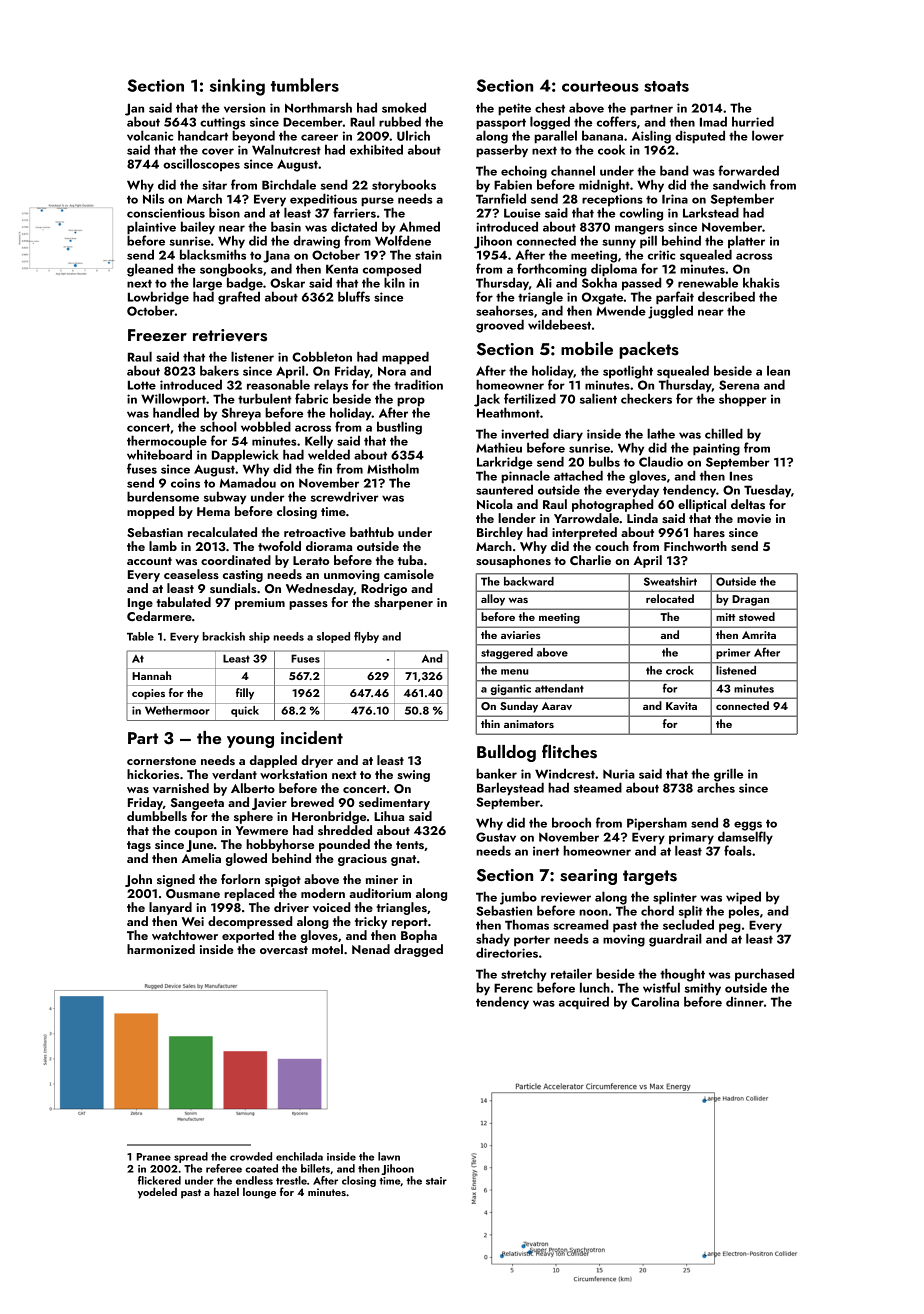  Describe the element at coordinates (524, 172) in the screenshot. I see `echoing` at that location.
